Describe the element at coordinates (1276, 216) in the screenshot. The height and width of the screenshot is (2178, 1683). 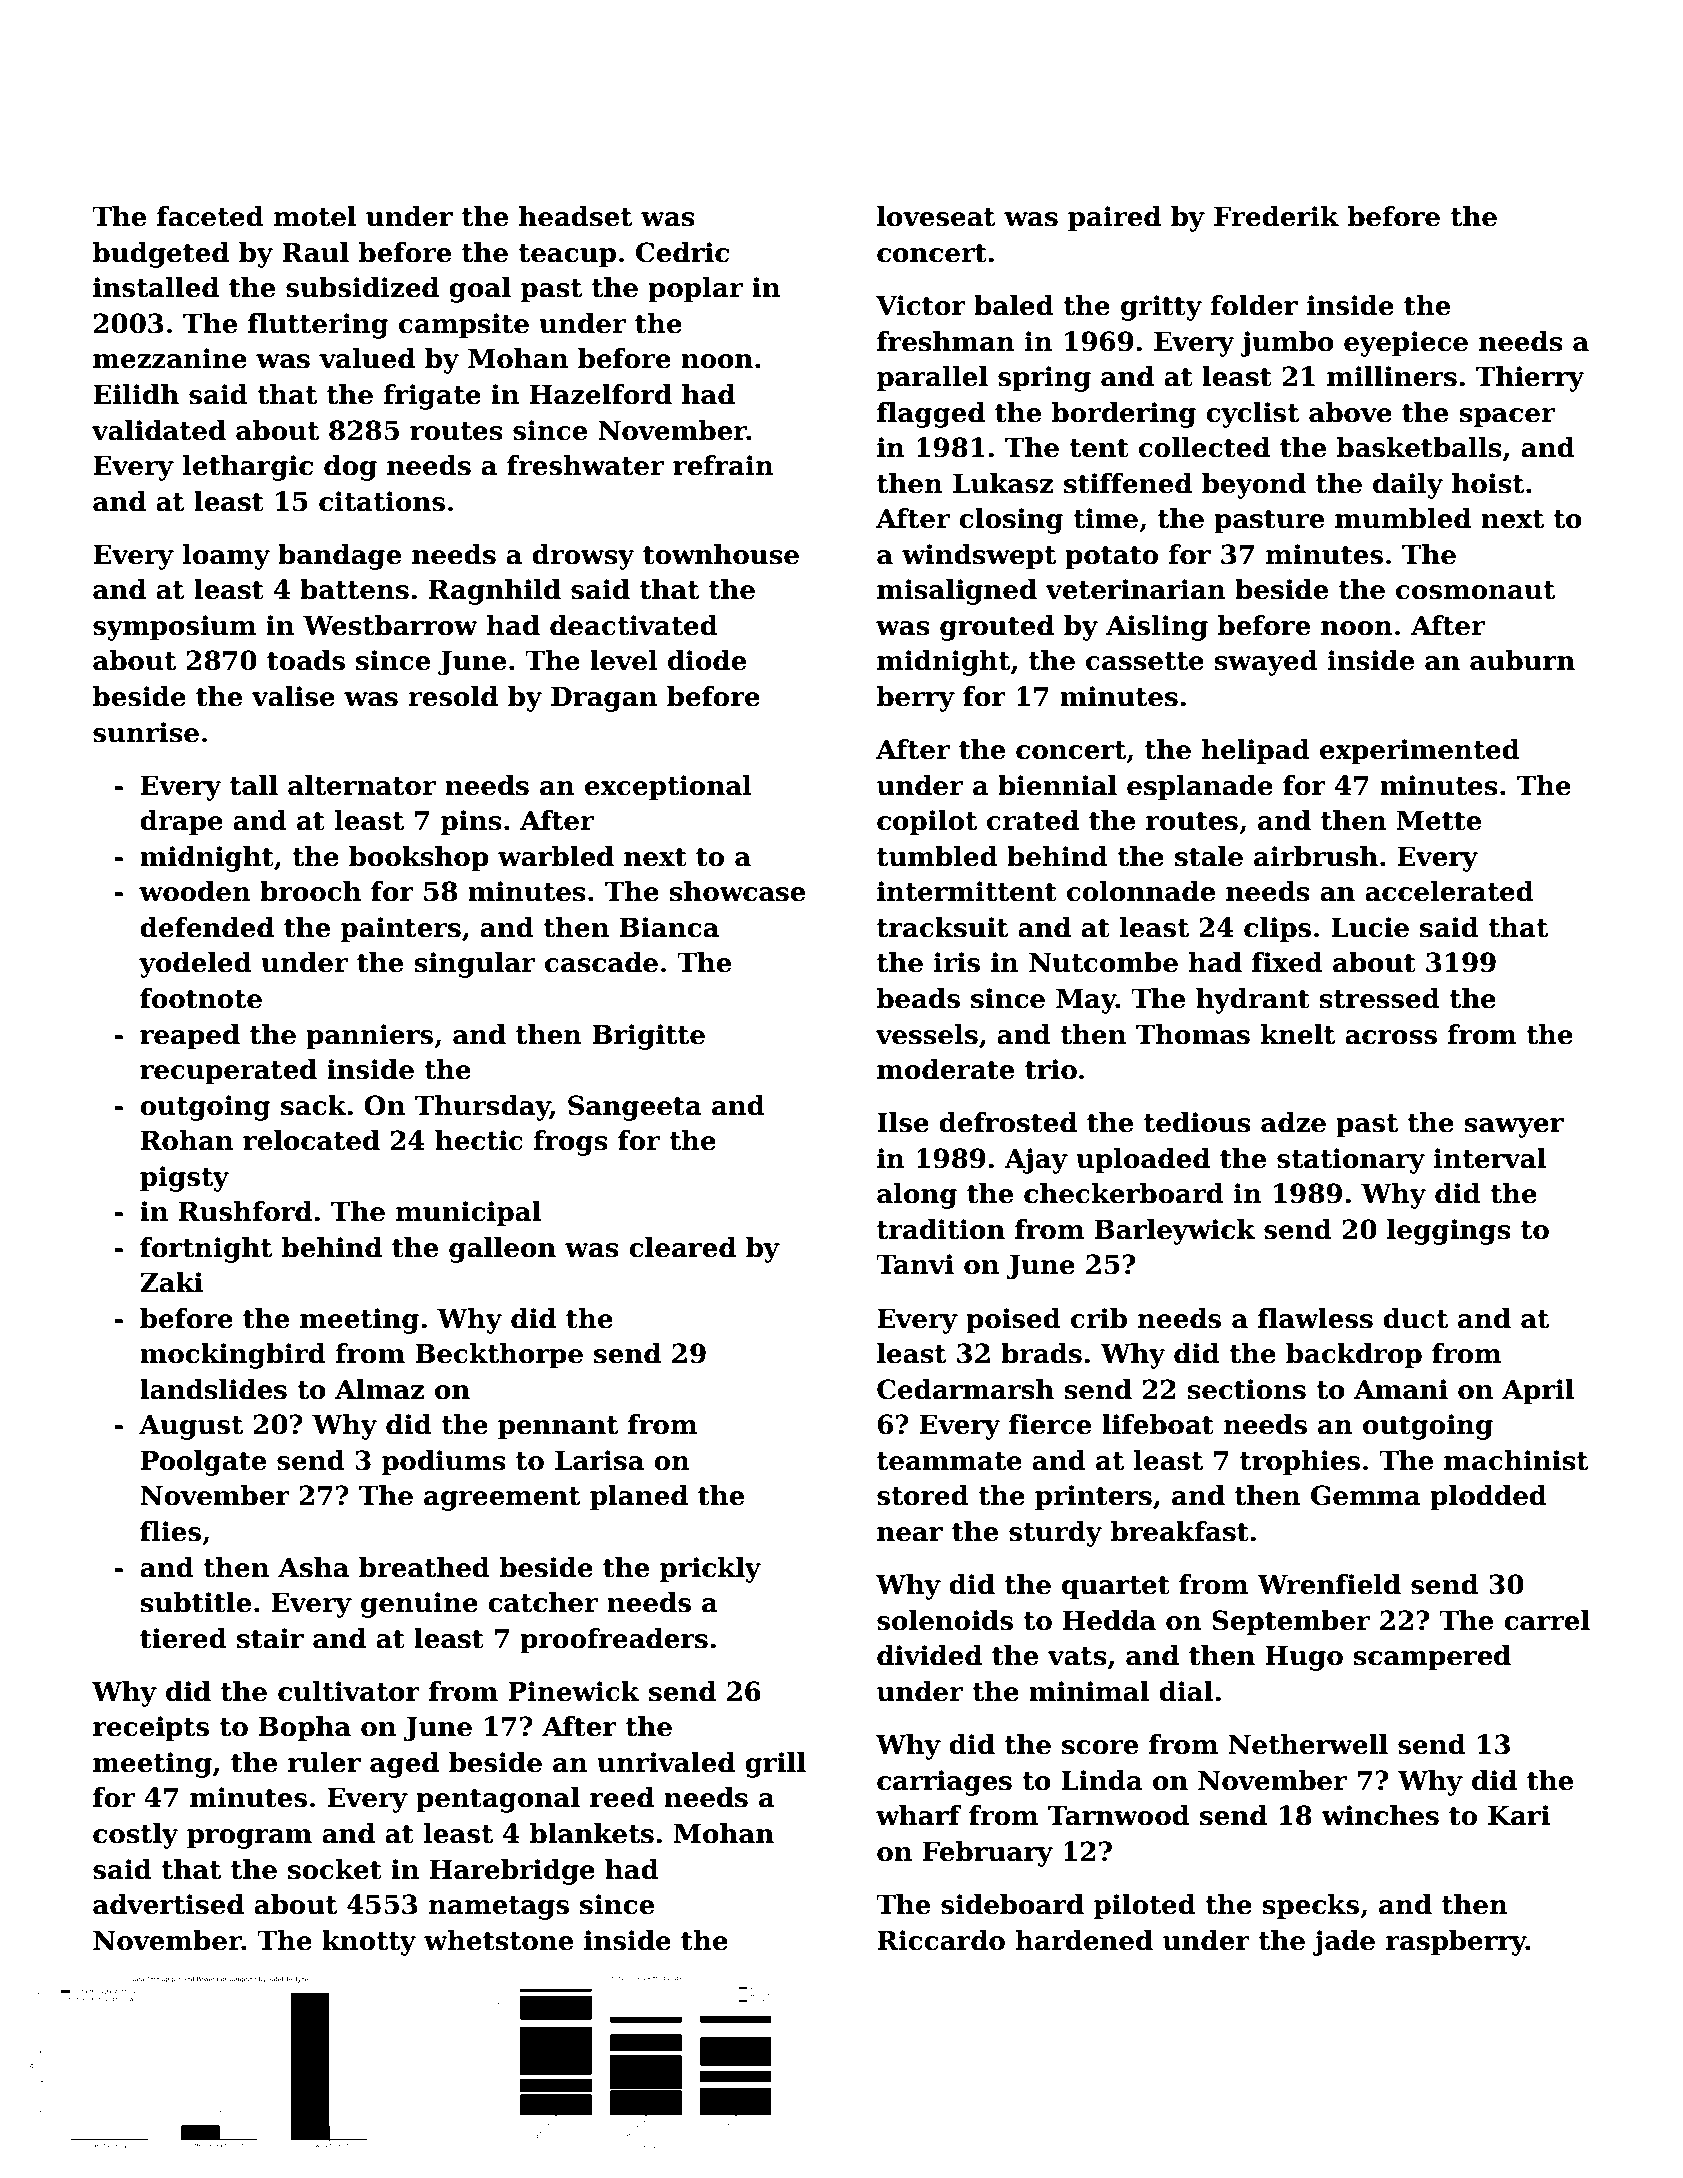
I see `Frederik` at that location.
